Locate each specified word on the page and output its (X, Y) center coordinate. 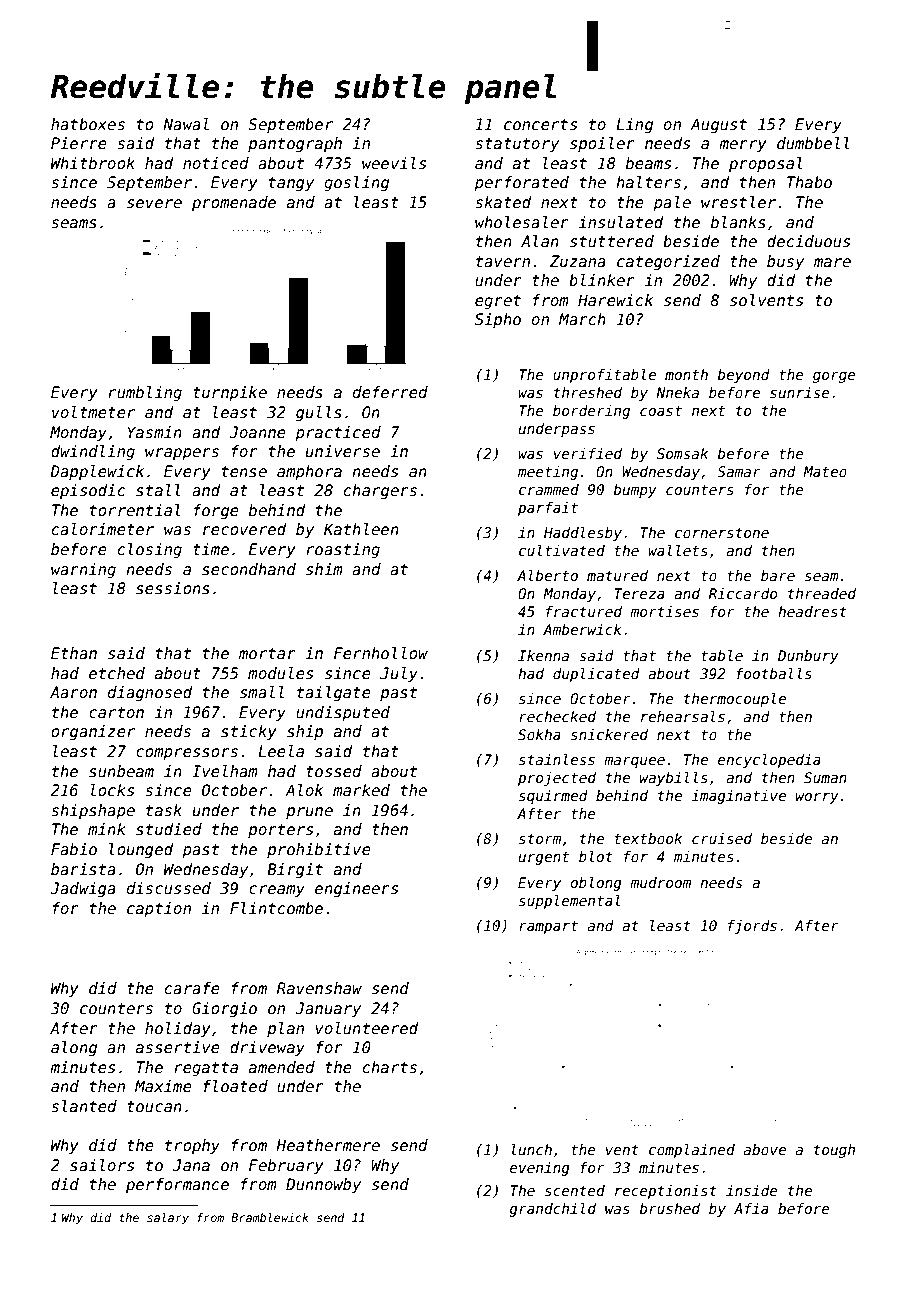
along (74, 1048)
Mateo (825, 471)
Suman (825, 777)
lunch (531, 1149)
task (164, 810)
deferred (390, 392)
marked (361, 790)
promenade (234, 203)
